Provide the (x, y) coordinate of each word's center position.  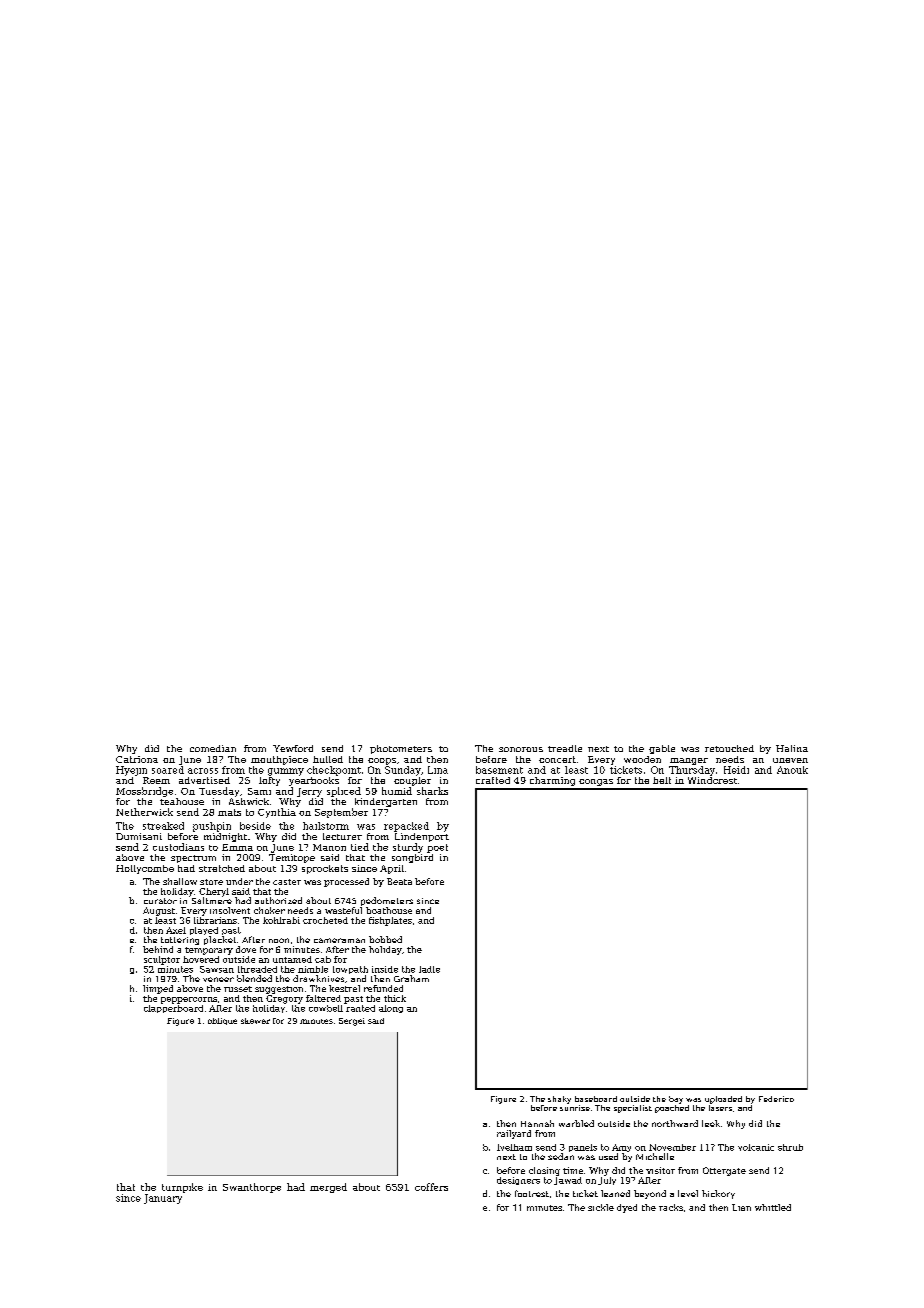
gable (662, 749)
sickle (601, 1207)
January (163, 1199)
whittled (773, 1207)
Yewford (293, 748)
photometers (401, 749)
